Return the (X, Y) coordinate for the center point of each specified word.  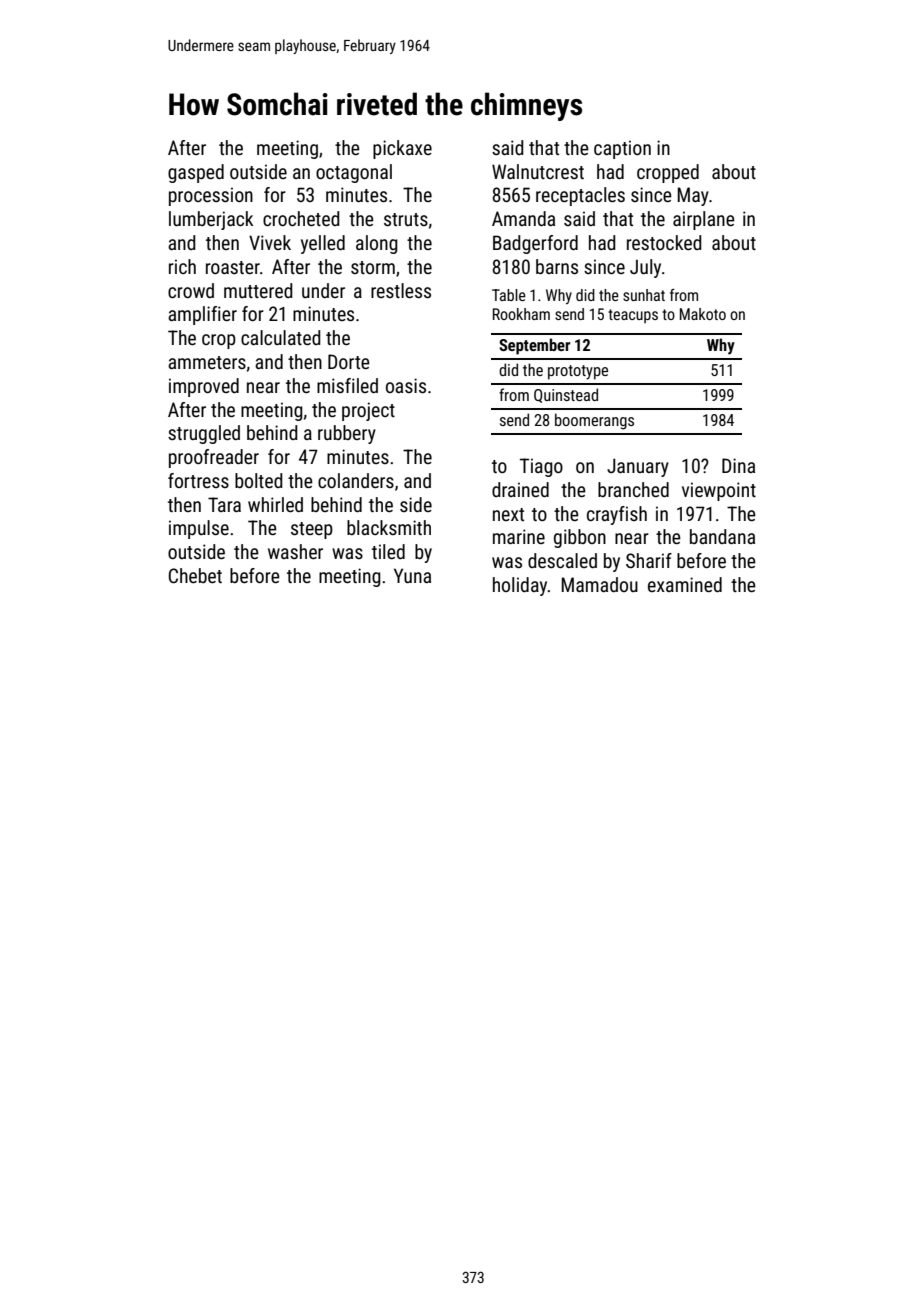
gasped (196, 173)
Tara (224, 504)
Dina (738, 465)
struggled (204, 434)
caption (622, 149)
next (508, 514)
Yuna (412, 575)
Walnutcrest (538, 171)
